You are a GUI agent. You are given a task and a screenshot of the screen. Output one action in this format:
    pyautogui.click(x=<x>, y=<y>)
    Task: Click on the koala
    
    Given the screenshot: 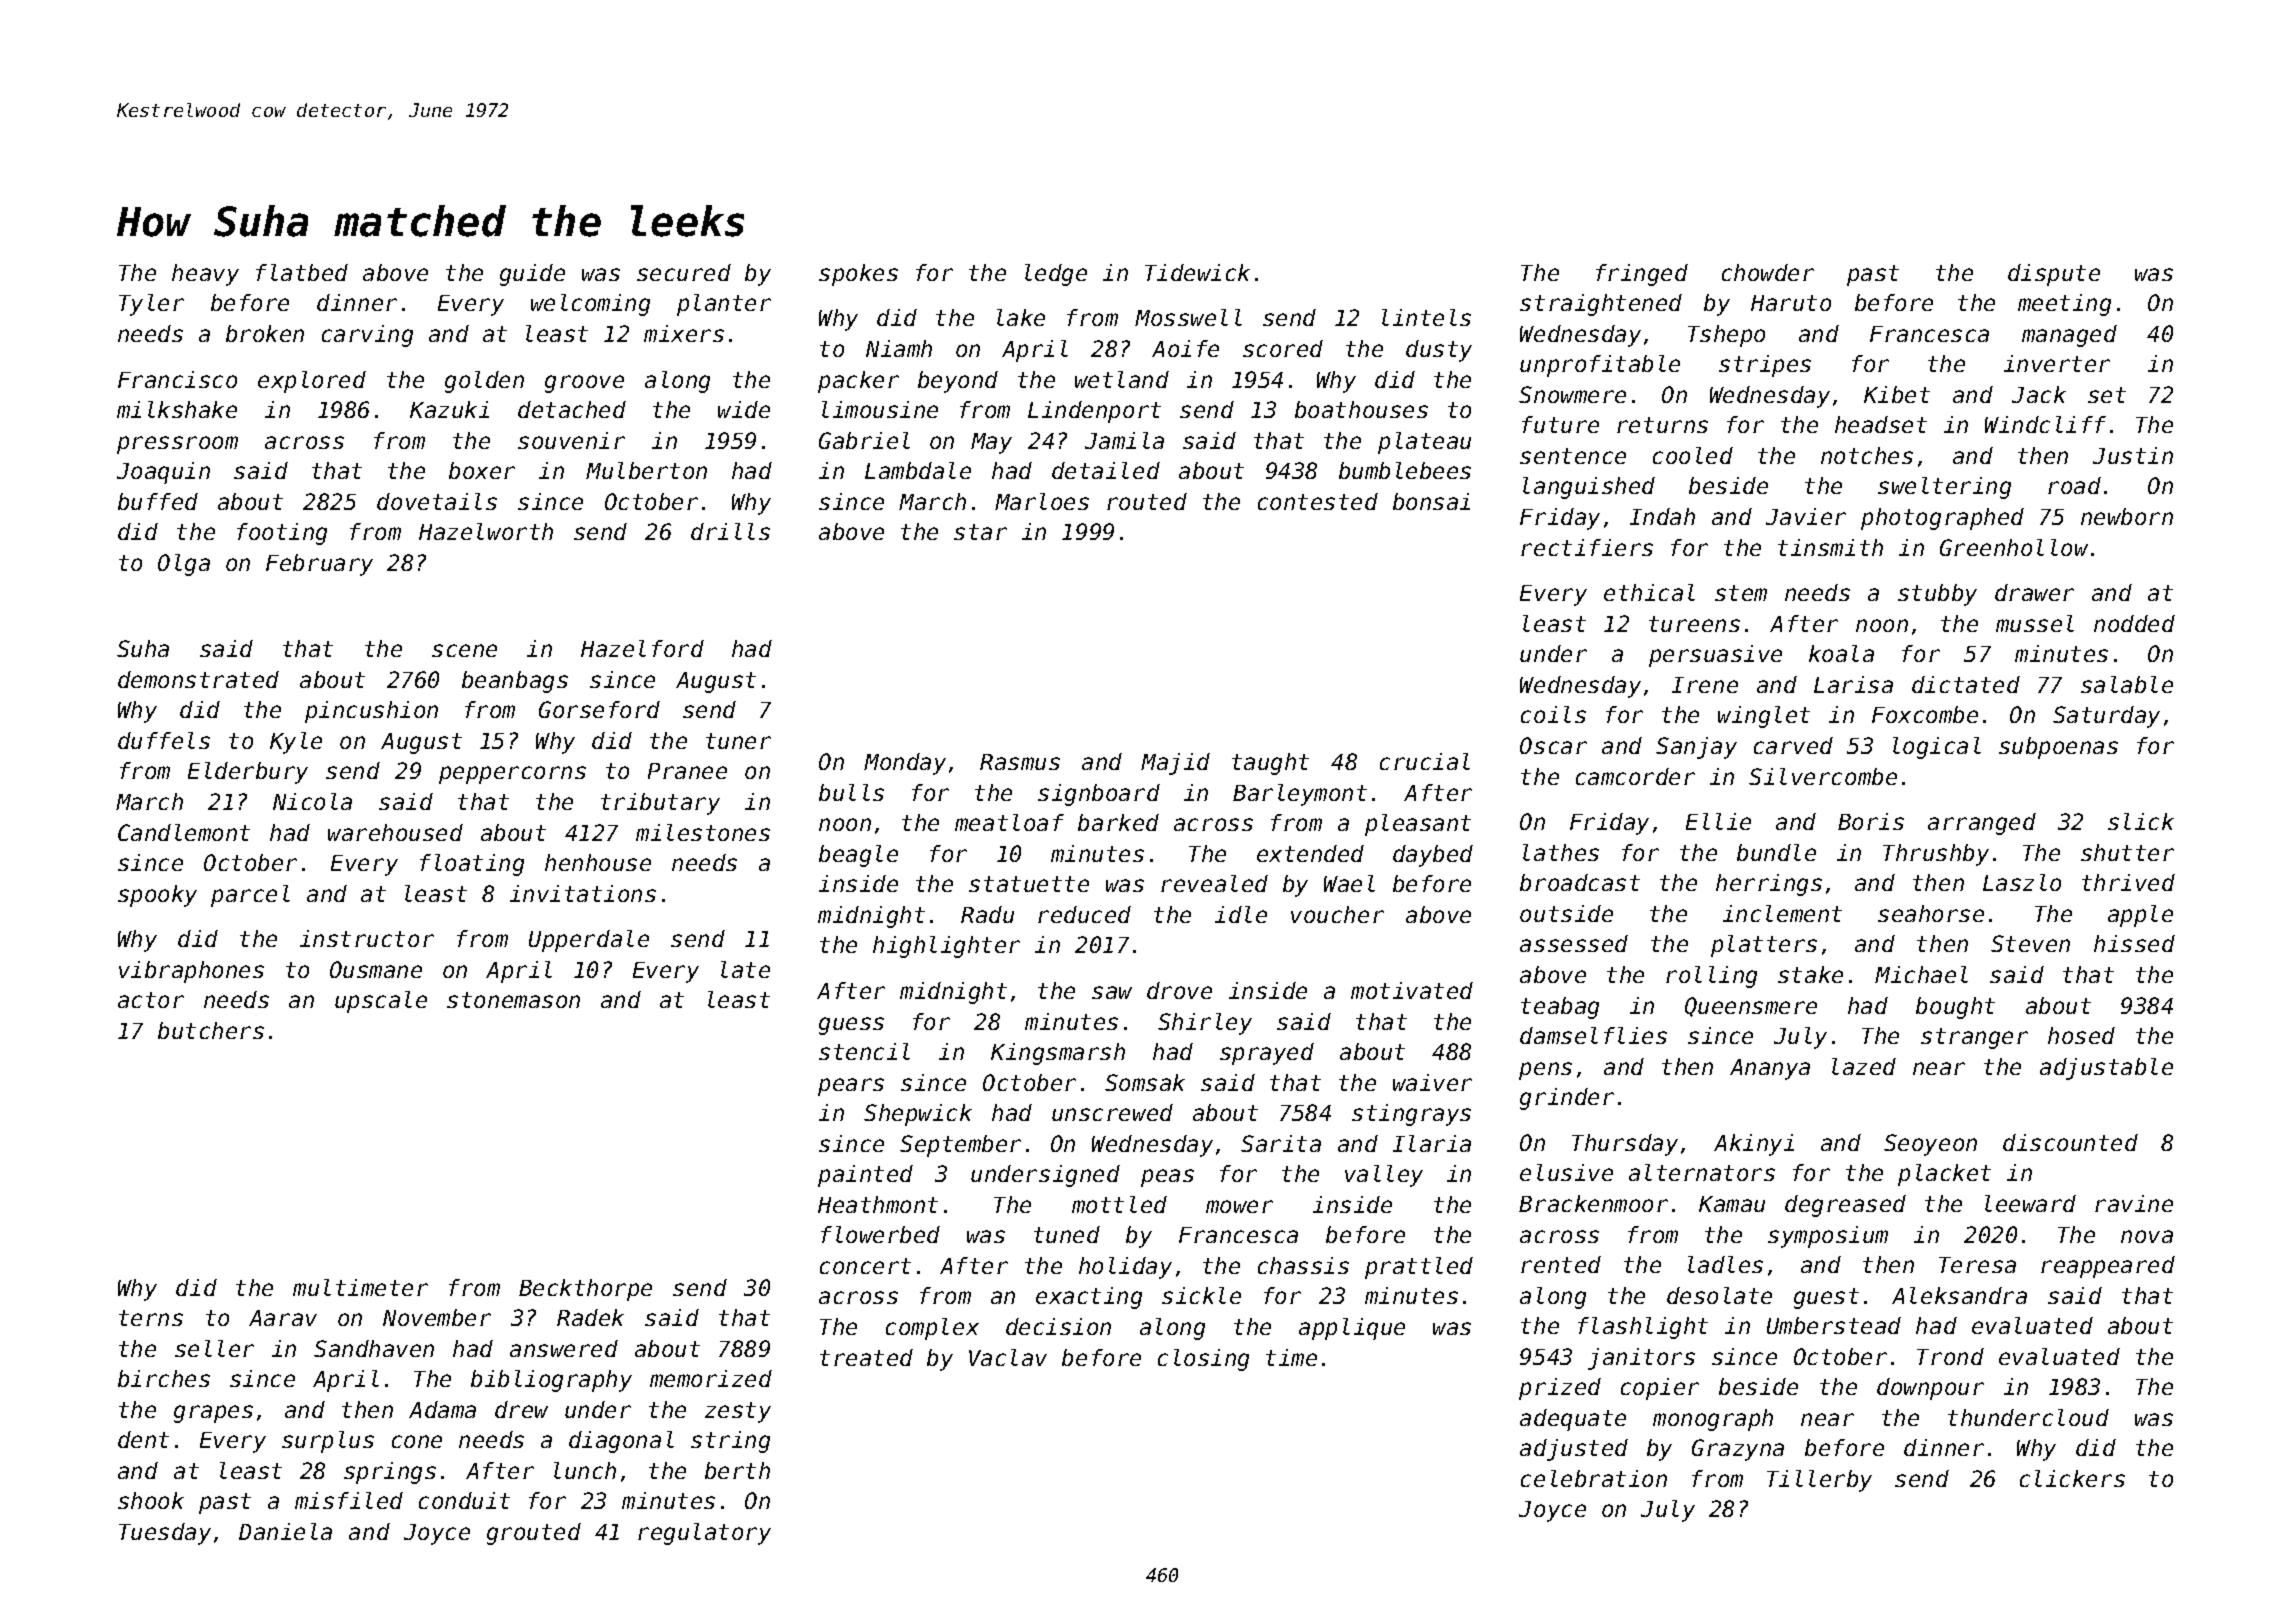 What is the action you would take?
    pyautogui.click(x=1841, y=653)
